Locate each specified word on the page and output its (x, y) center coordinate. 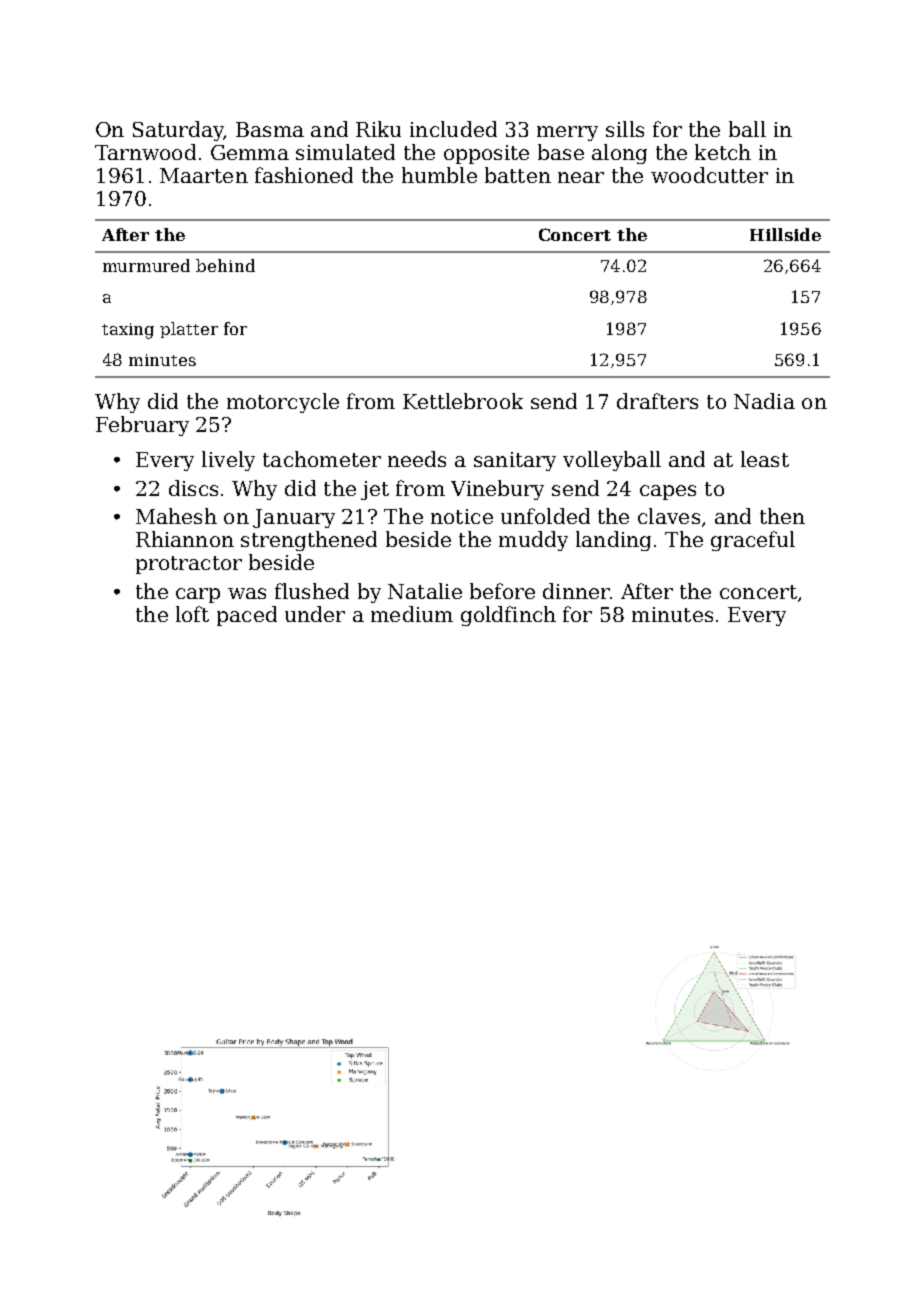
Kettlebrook (463, 401)
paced (247, 616)
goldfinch (508, 616)
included (453, 129)
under (315, 614)
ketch (723, 152)
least (765, 459)
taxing (128, 331)
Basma (270, 129)
